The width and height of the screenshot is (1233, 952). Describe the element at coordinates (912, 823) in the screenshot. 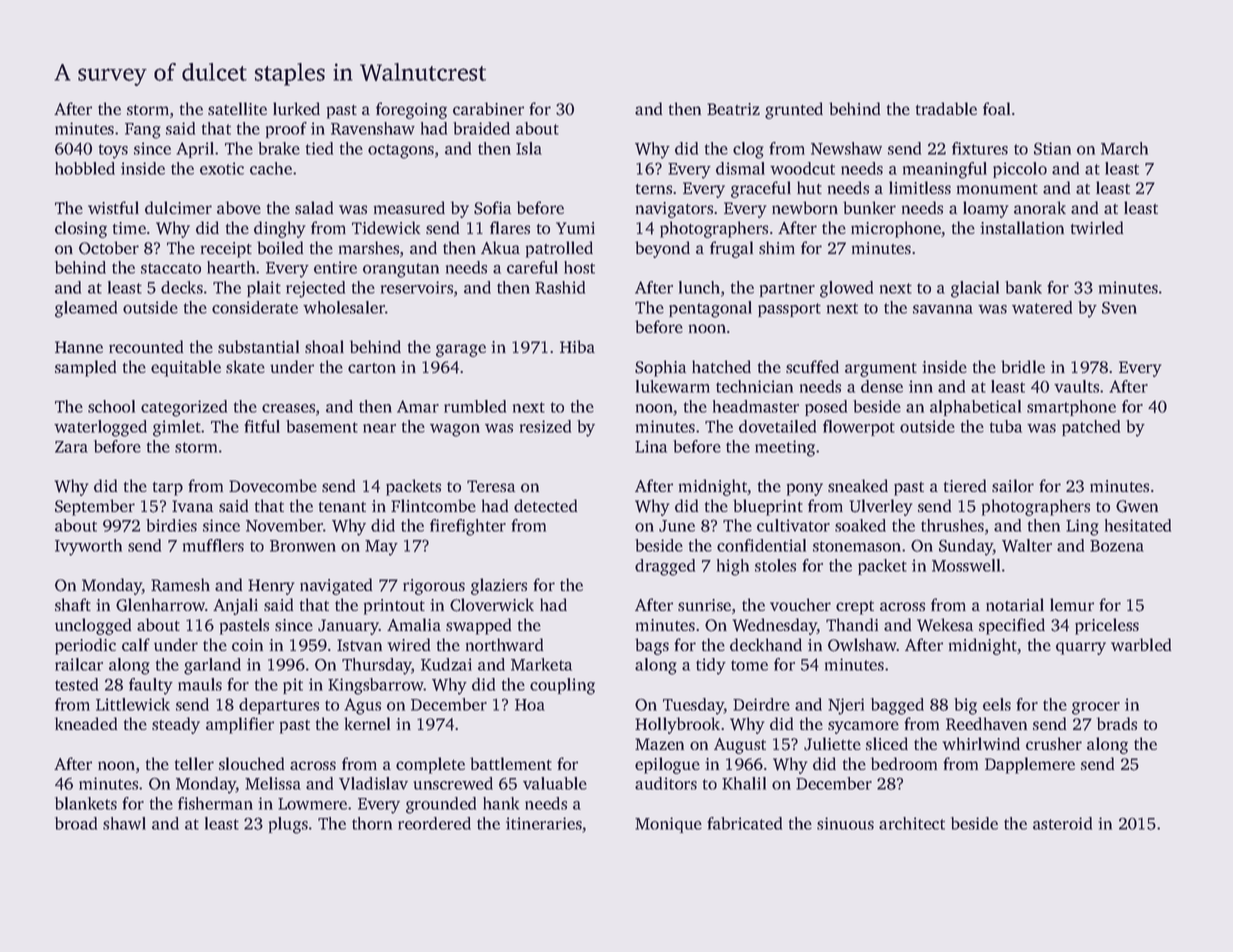

I see `architect` at that location.
